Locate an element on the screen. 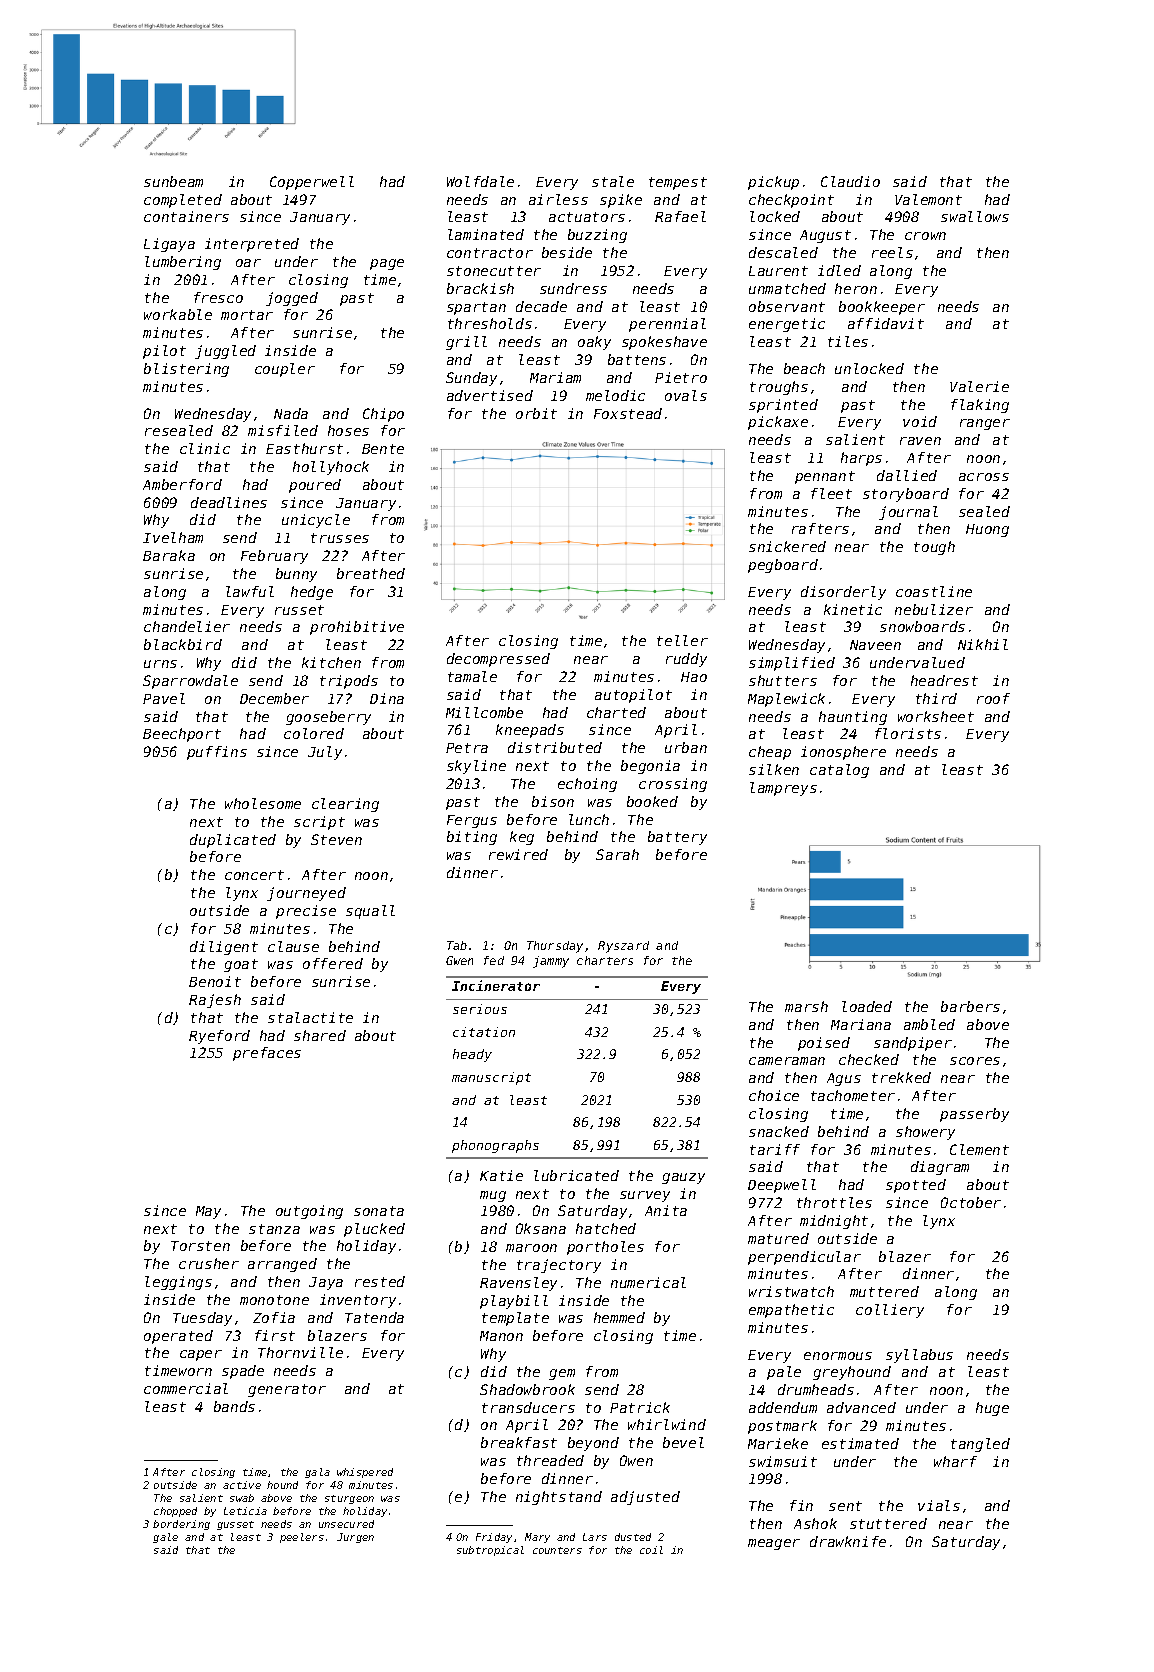 The height and width of the screenshot is (1672, 1154). pickaxe is located at coordinates (778, 423).
